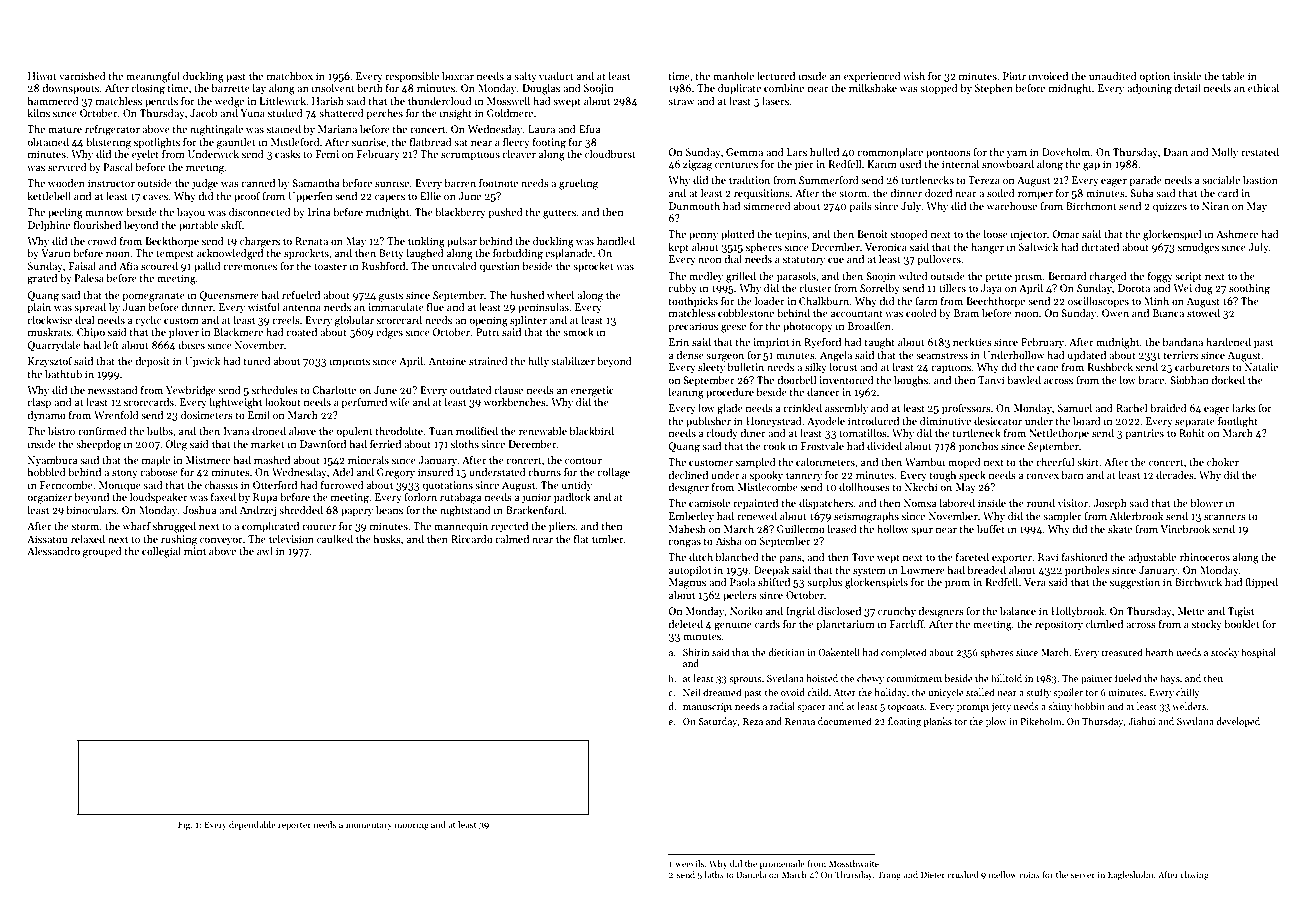  What do you see at coordinates (1190, 611) in the document?
I see `Mette` at bounding box center [1190, 611].
